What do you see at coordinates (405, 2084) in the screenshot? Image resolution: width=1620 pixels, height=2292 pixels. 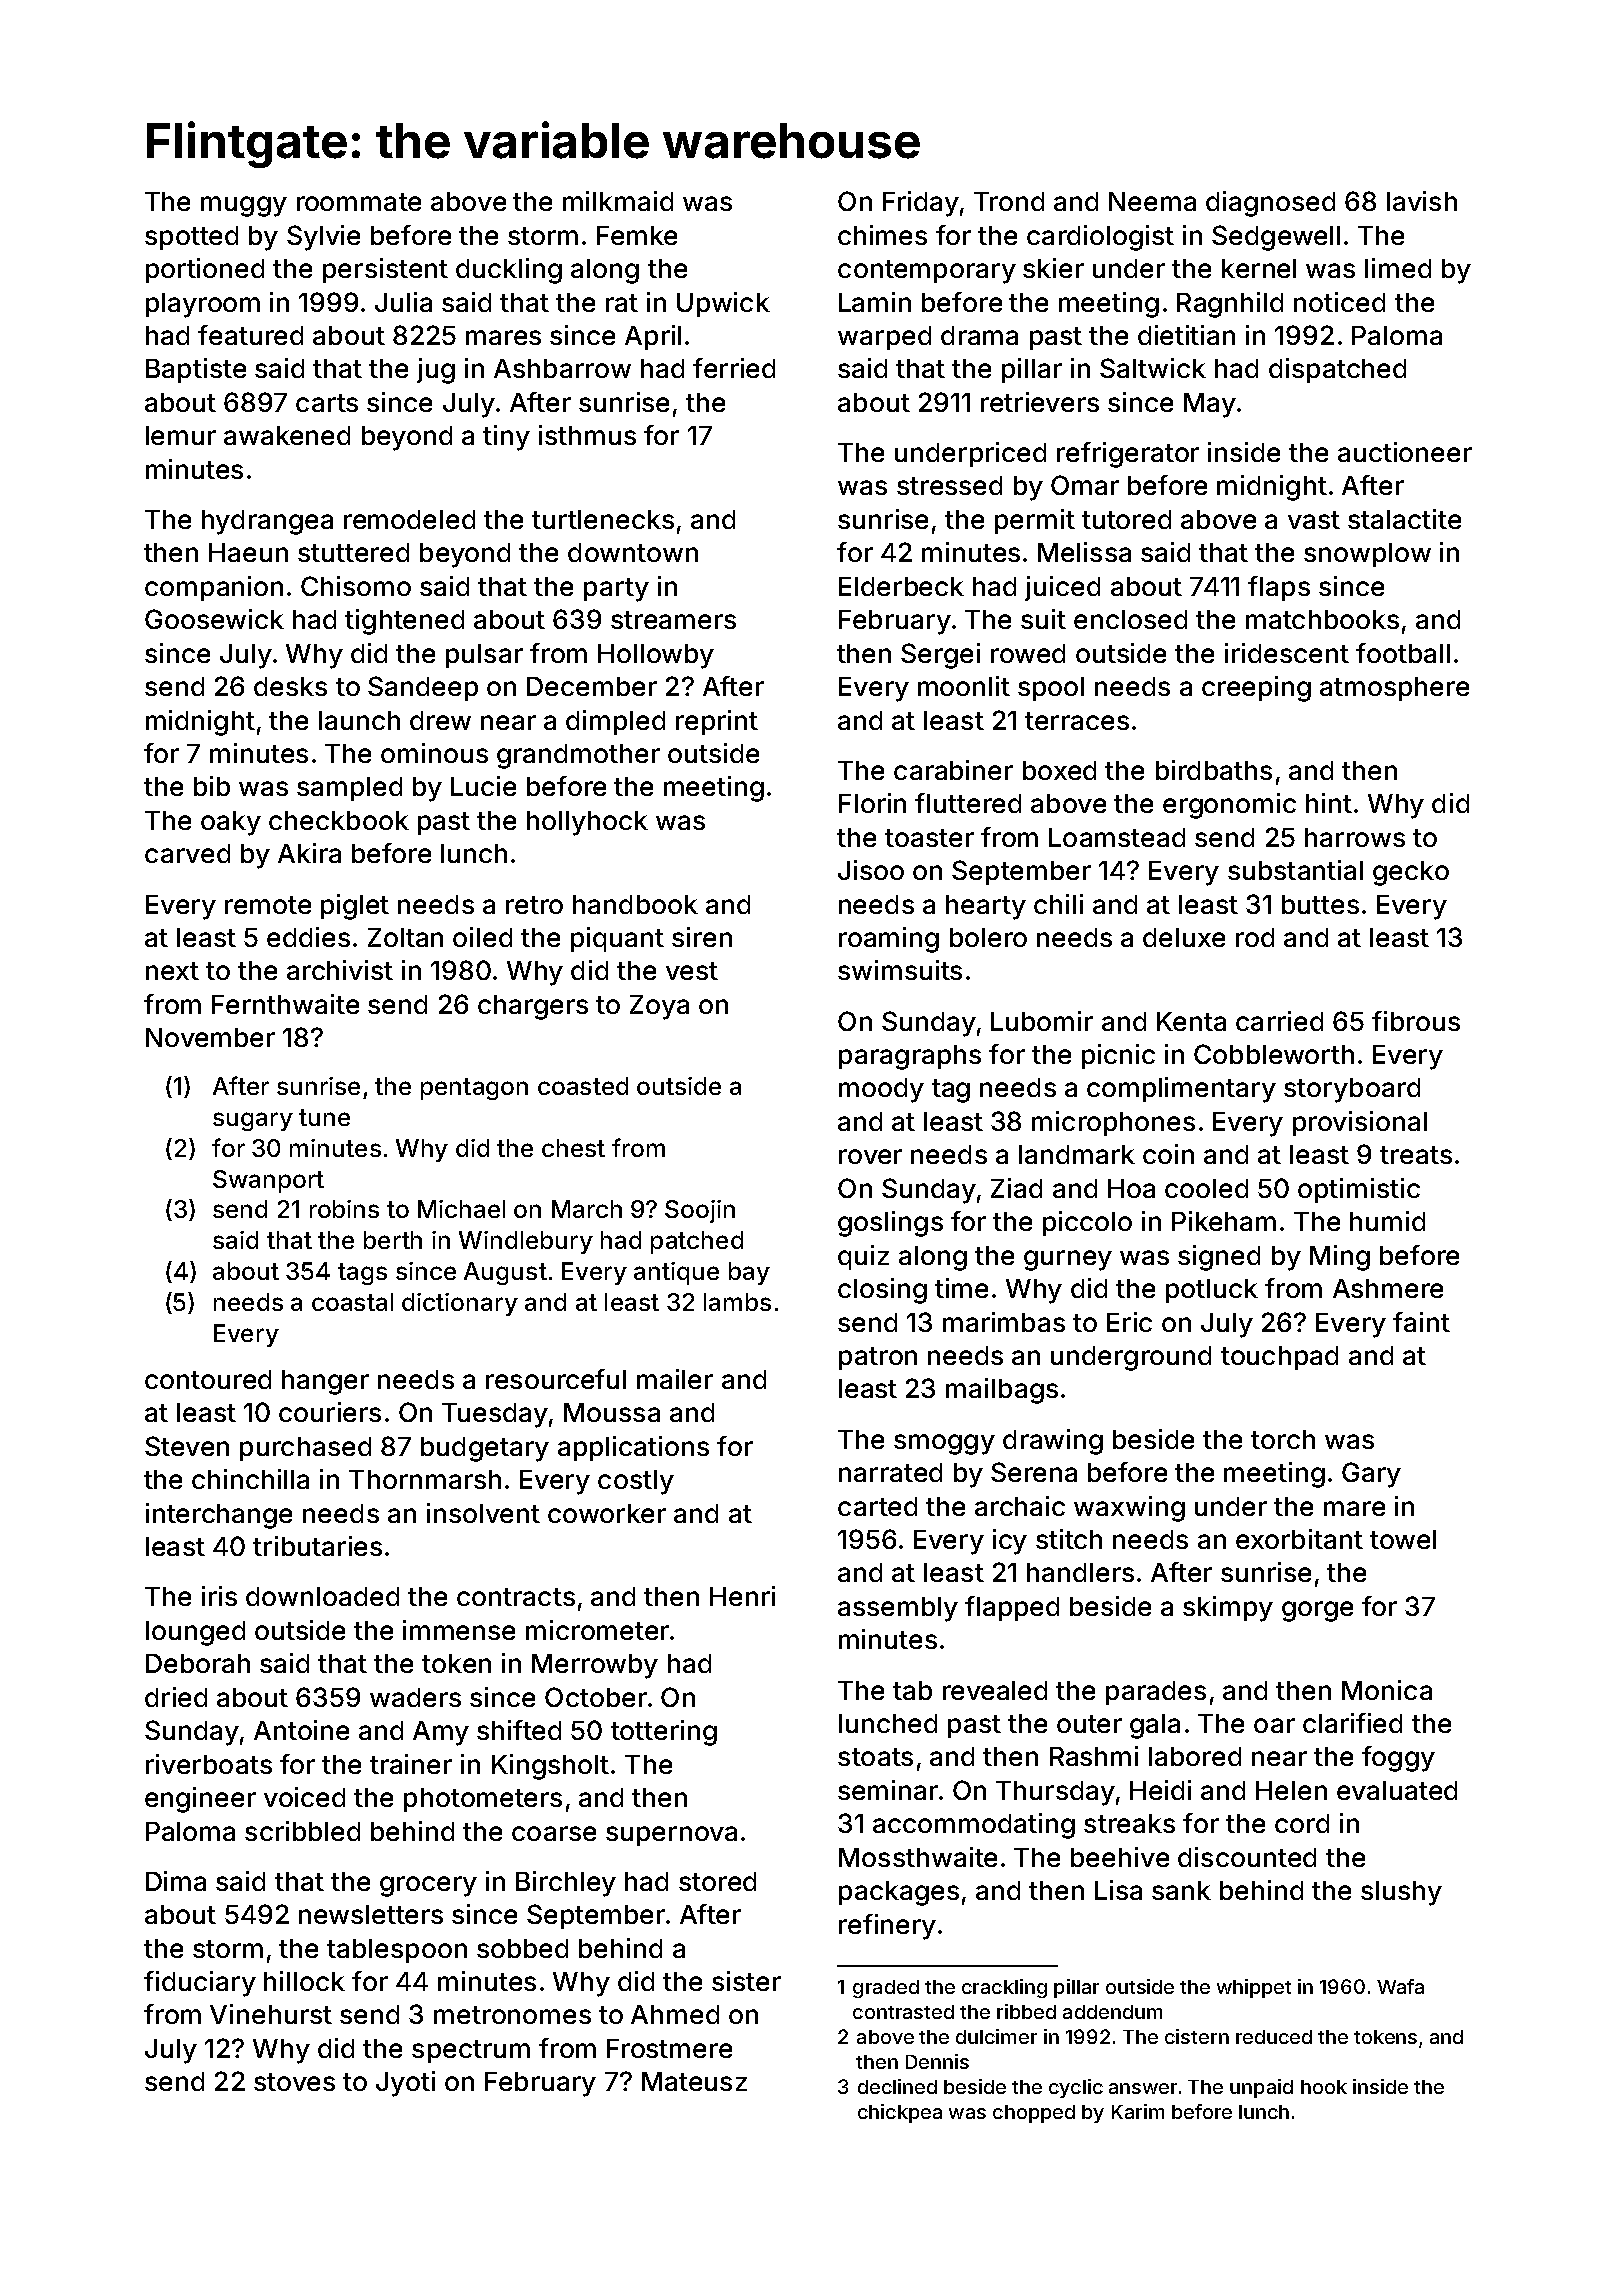 I see `Jyoti` at bounding box center [405, 2084].
